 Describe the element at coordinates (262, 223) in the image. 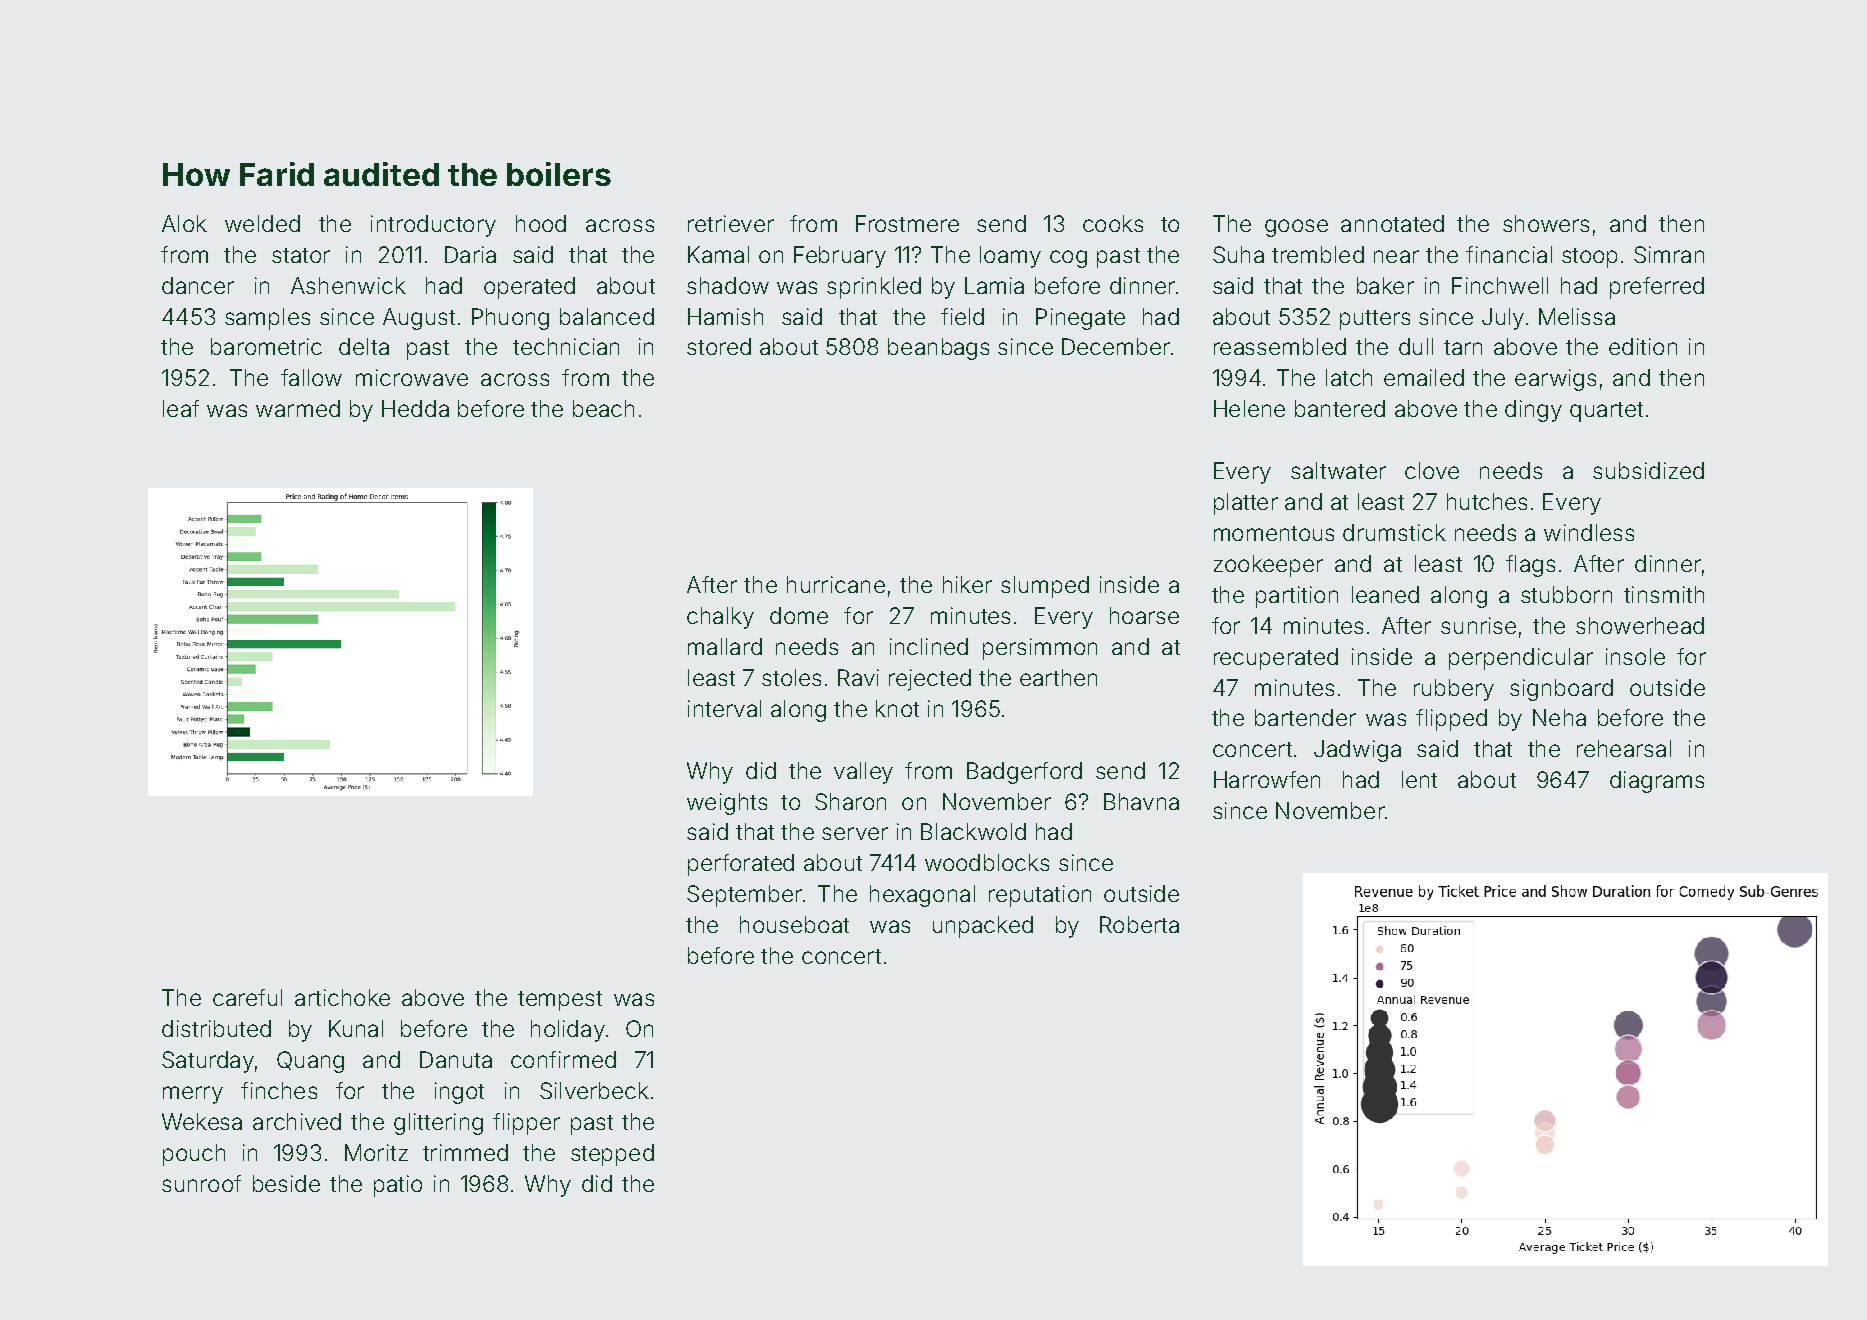

I see `welded` at that location.
